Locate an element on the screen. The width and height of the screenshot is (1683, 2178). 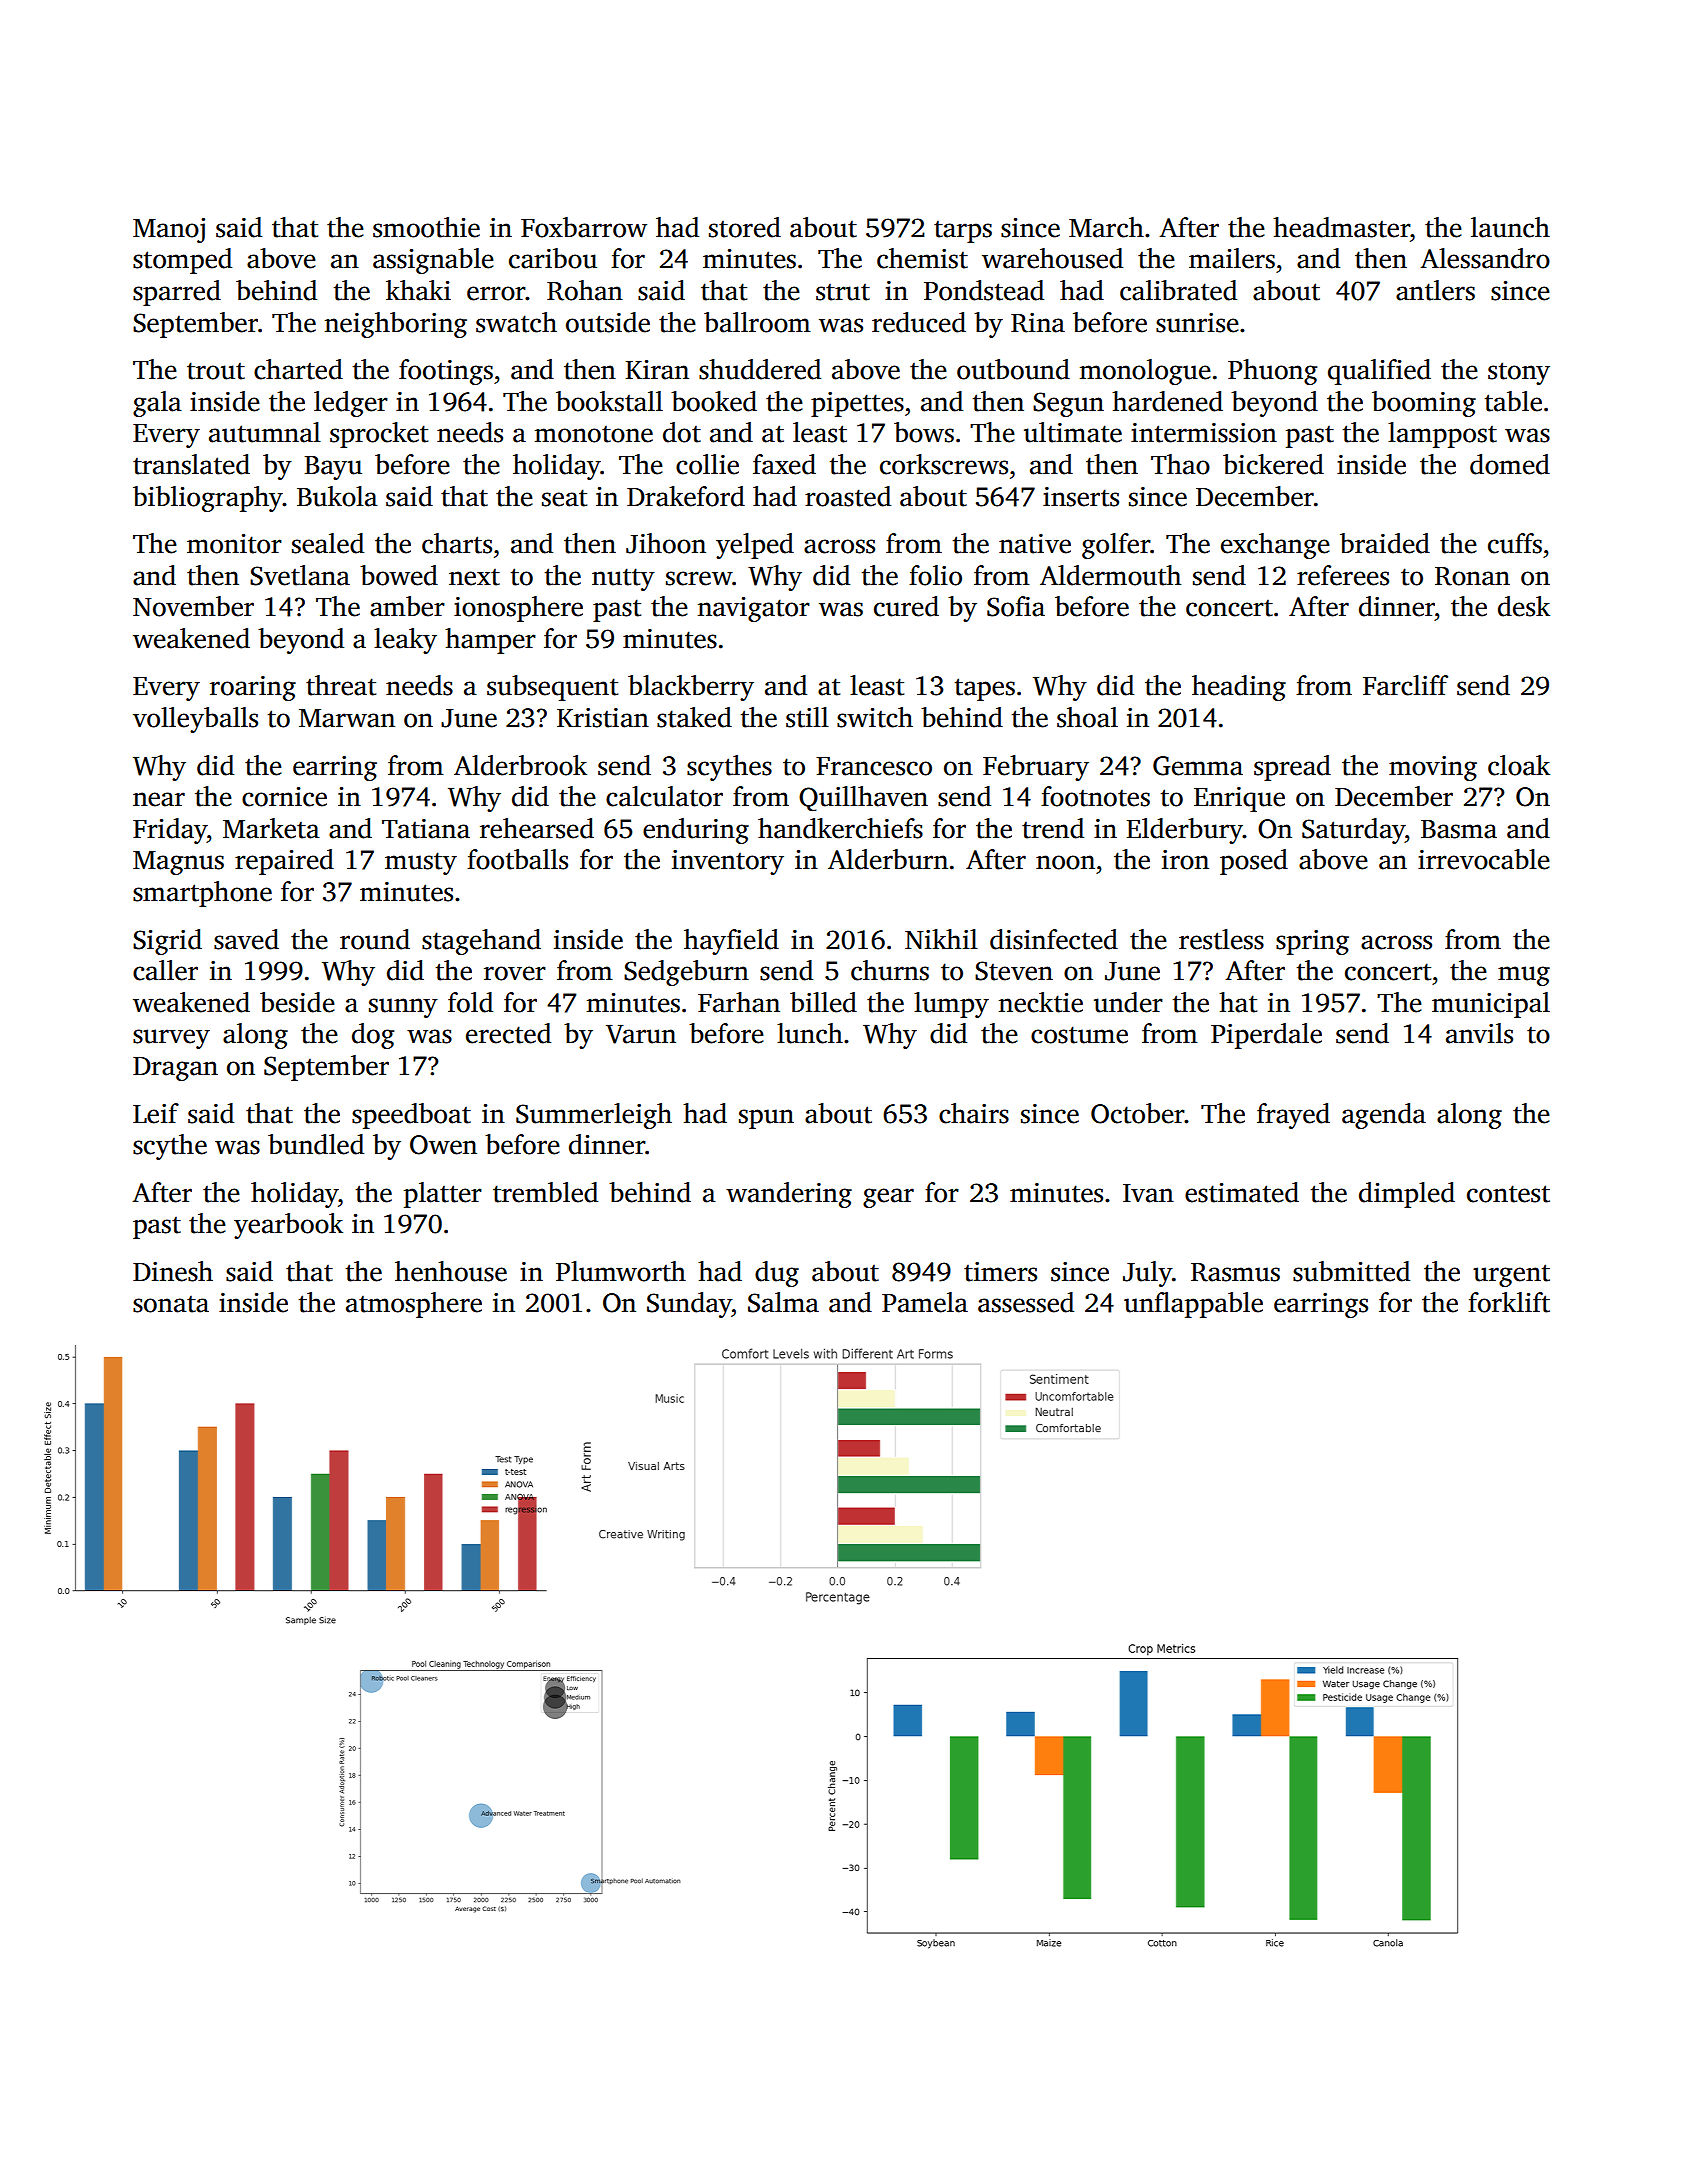
Sofia is located at coordinates (1016, 606).
